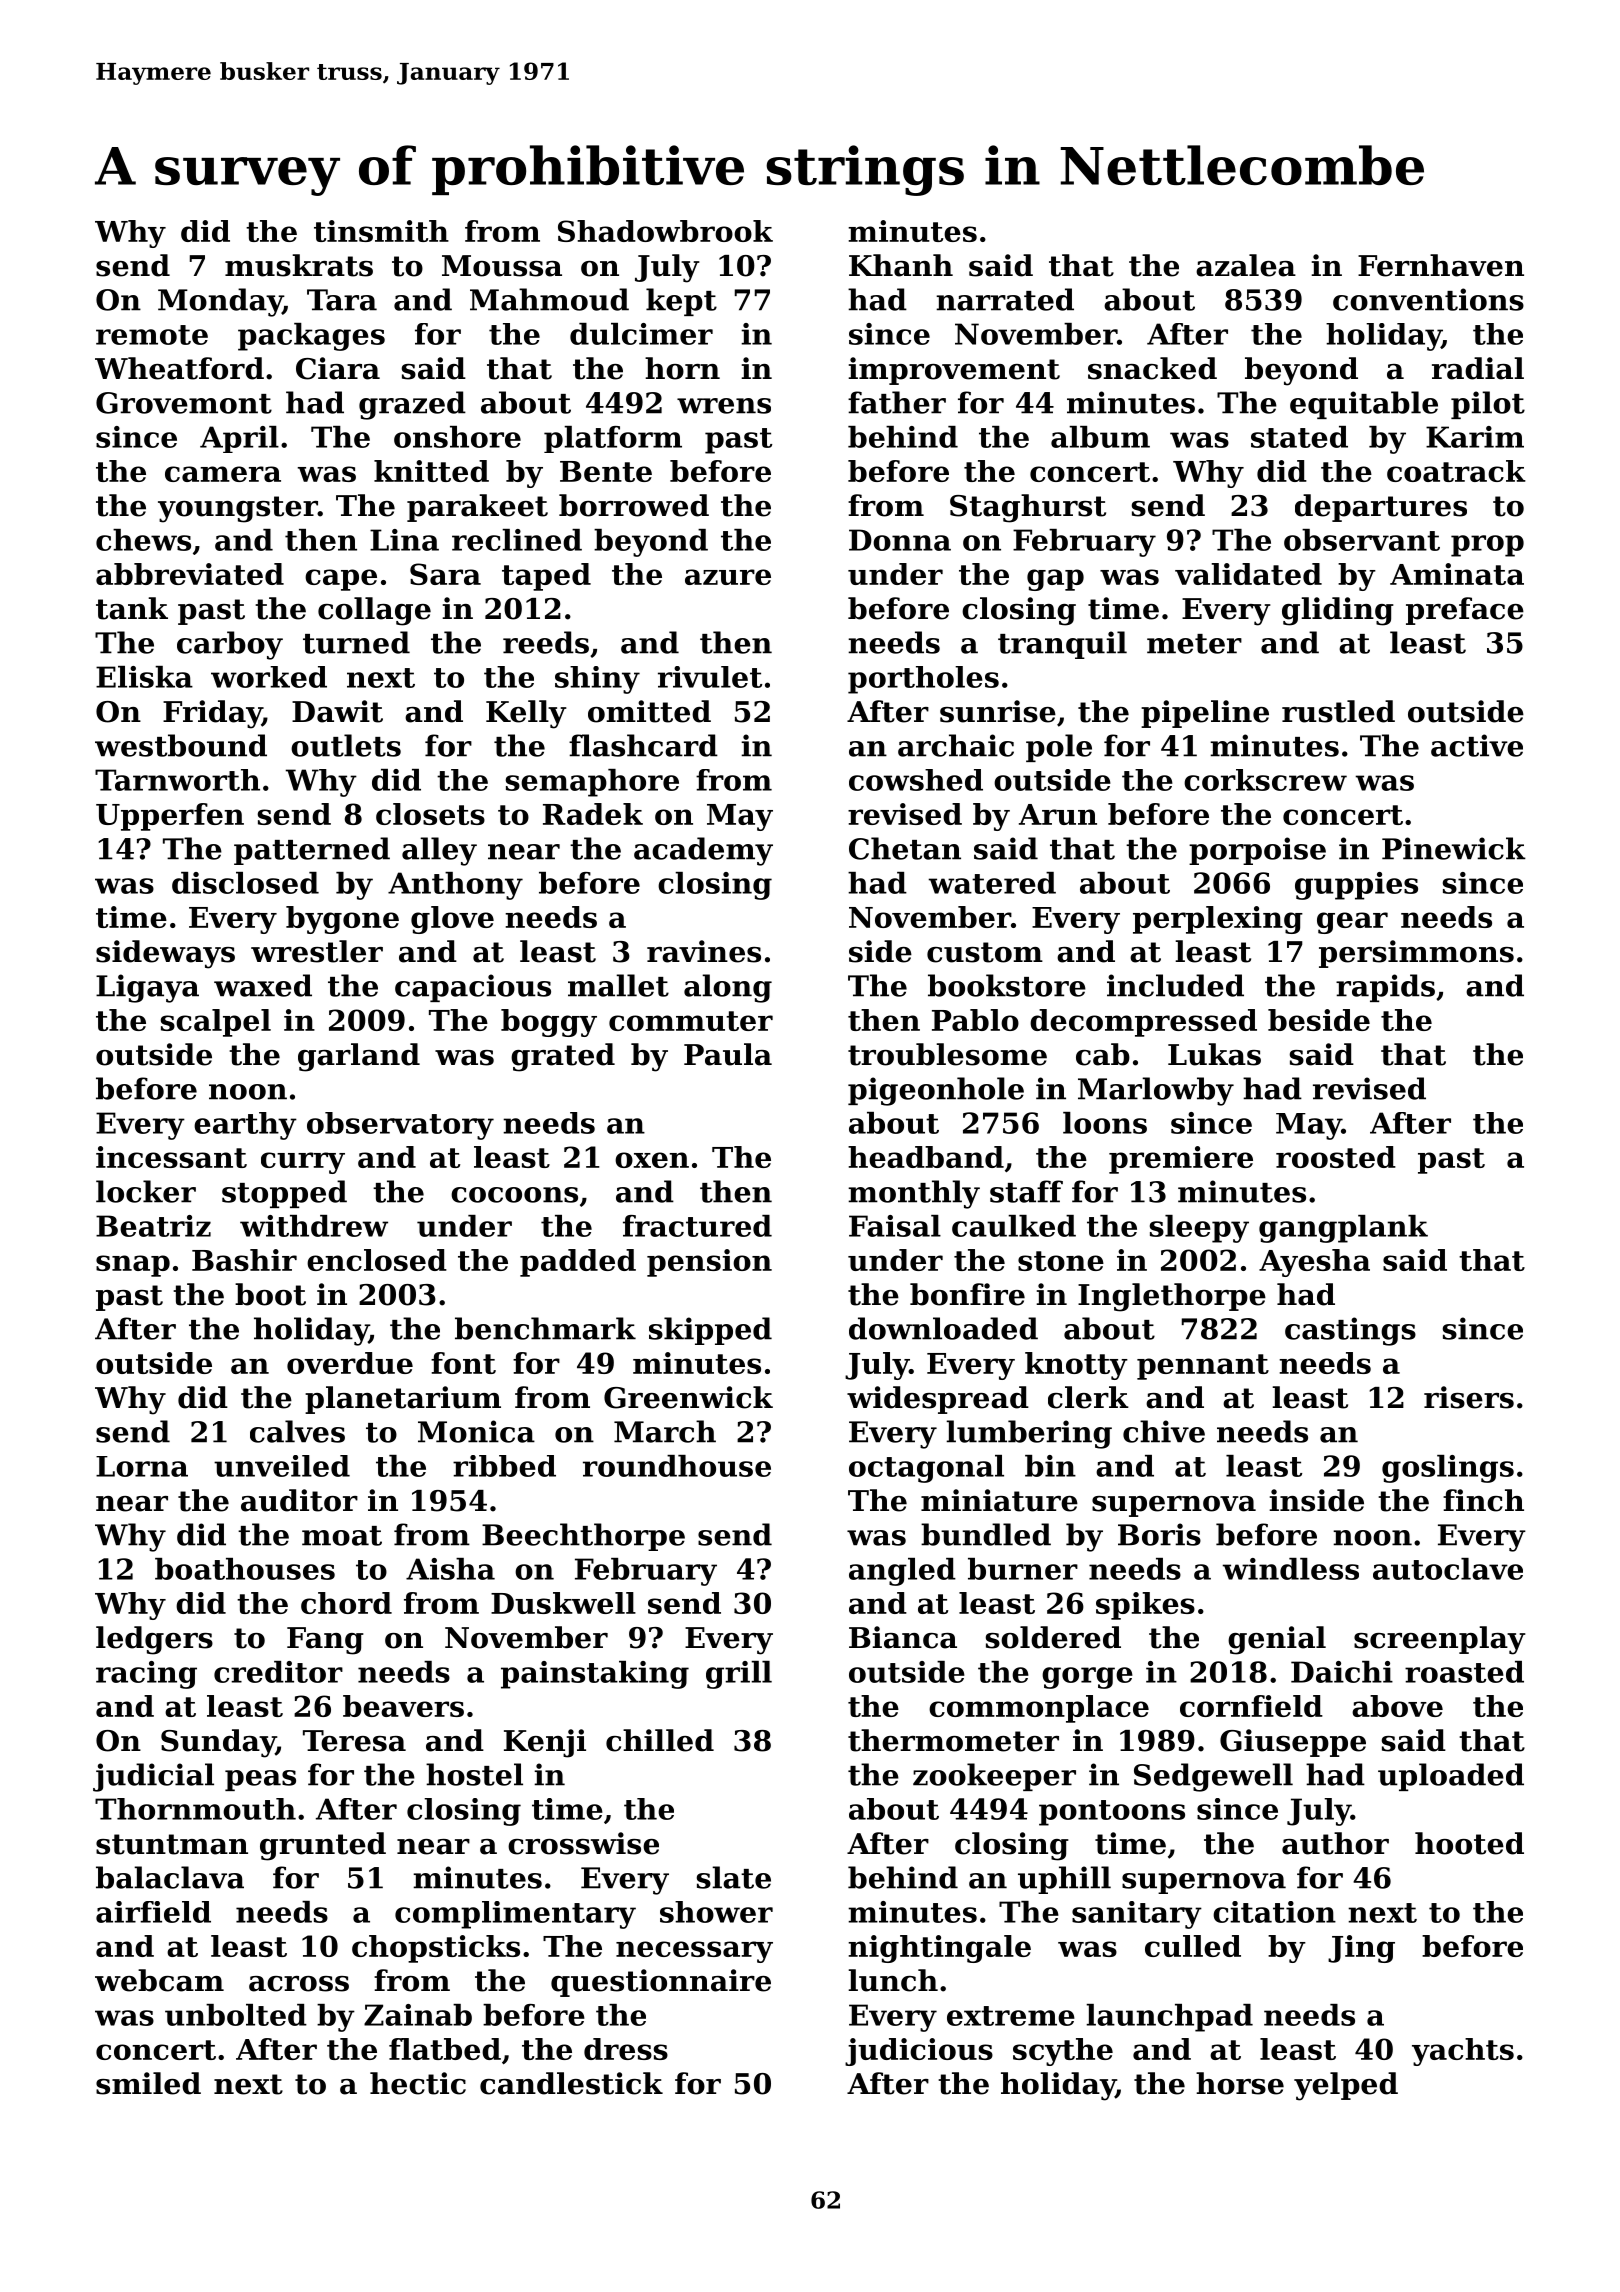 The image size is (1620, 2292). What do you see at coordinates (314, 1226) in the document?
I see `withdrew` at bounding box center [314, 1226].
